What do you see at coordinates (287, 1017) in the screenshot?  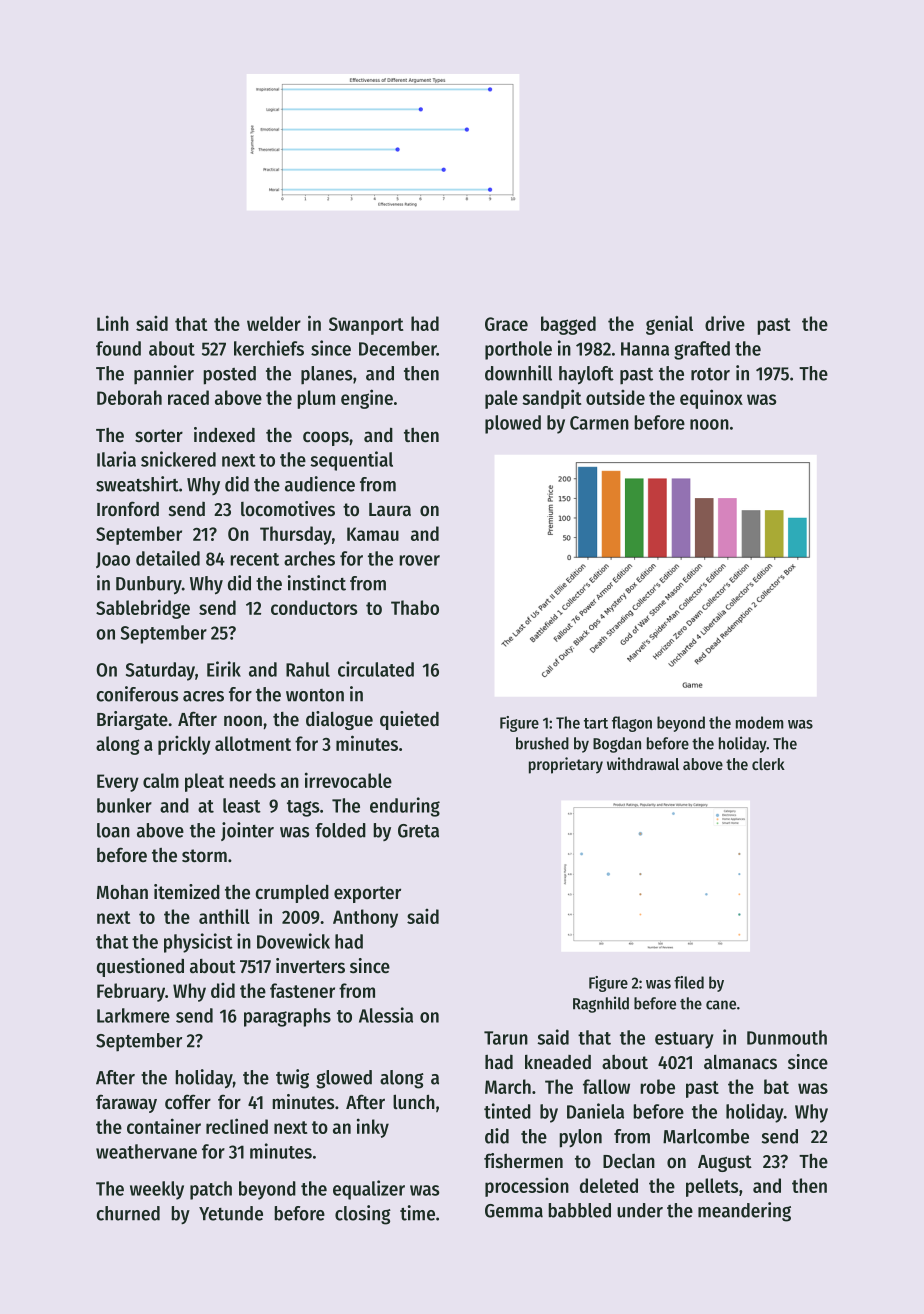 I see `paragraphs` at bounding box center [287, 1017].
